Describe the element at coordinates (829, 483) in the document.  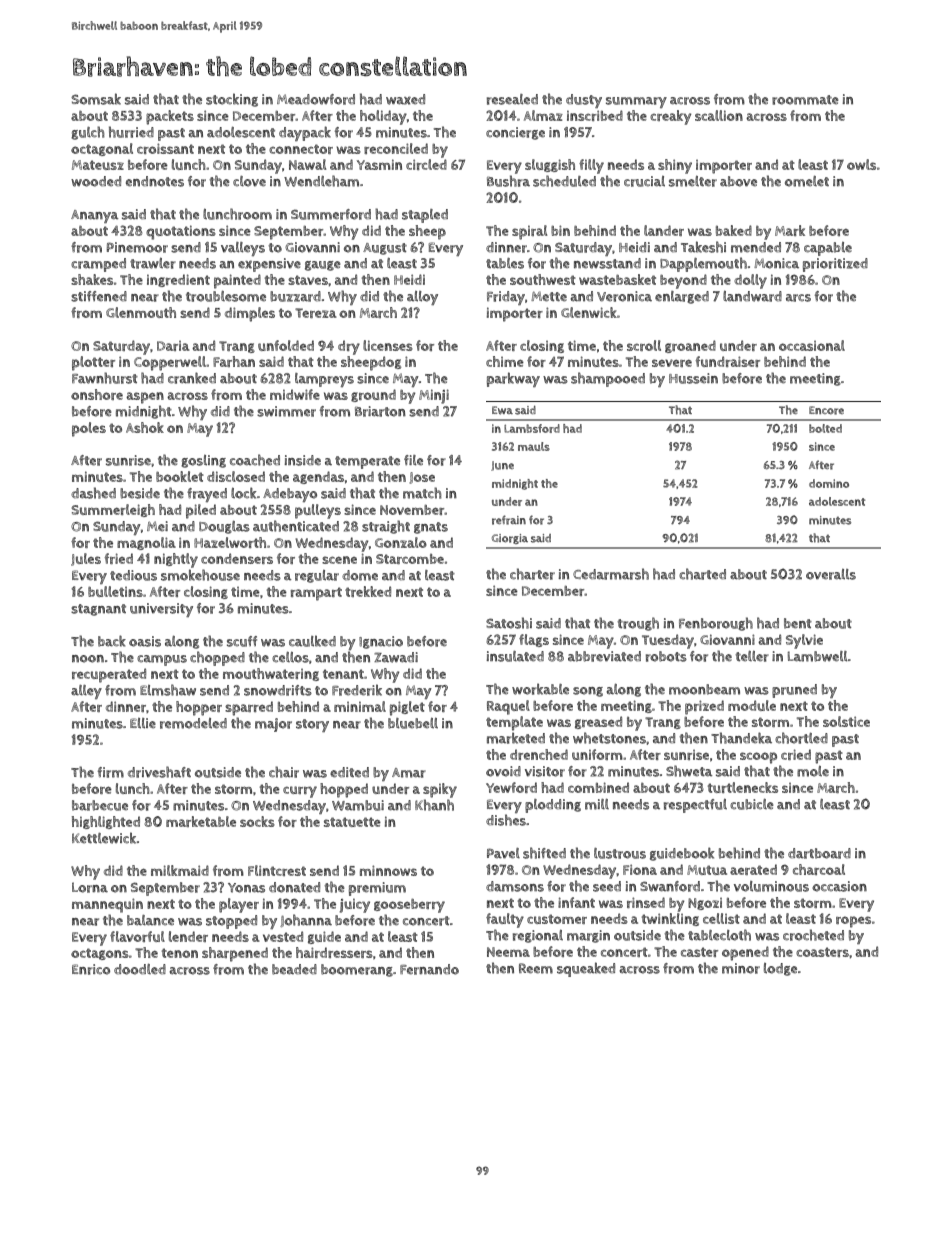
I see `domino` at that location.
